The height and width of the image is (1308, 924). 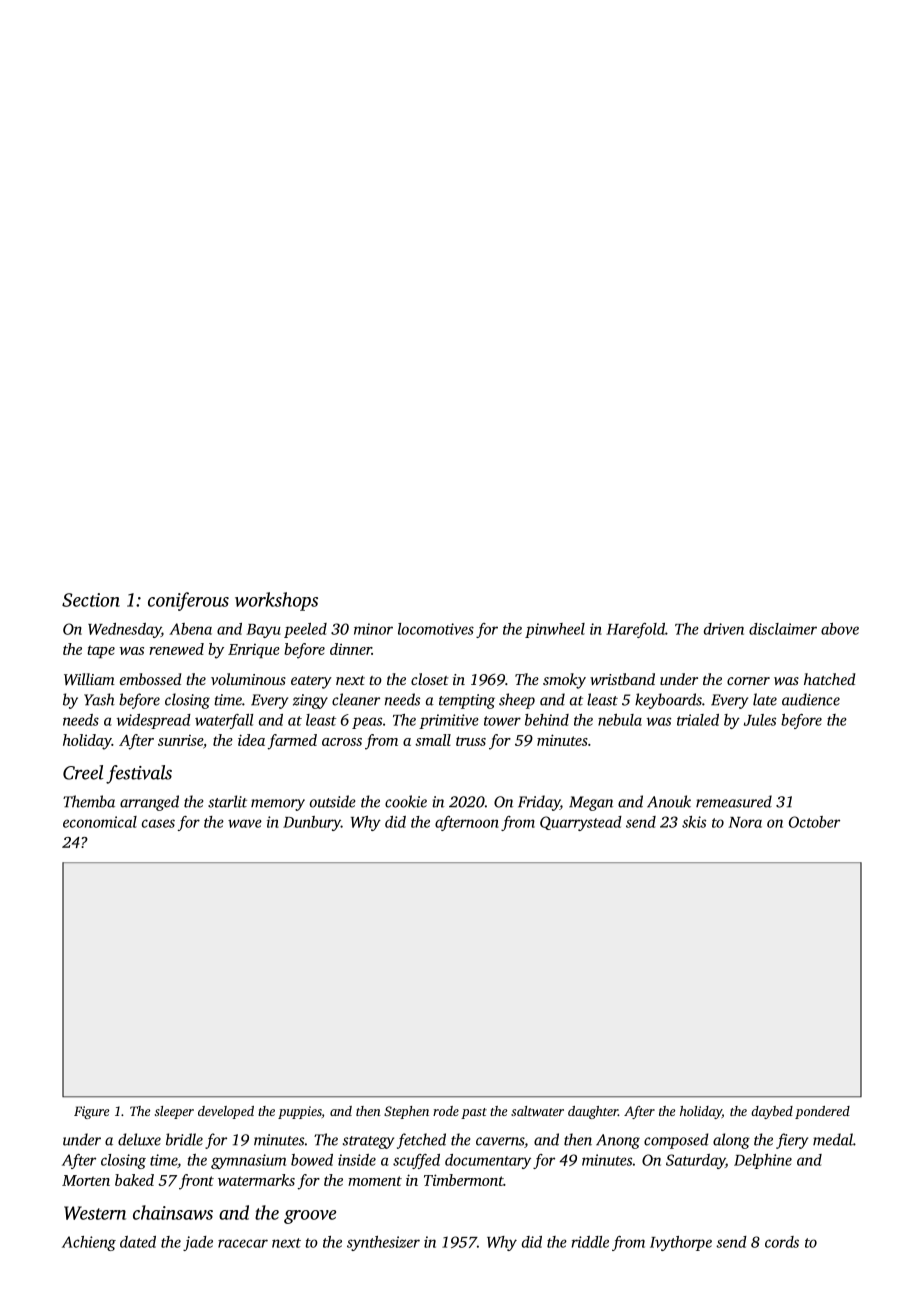 What do you see at coordinates (734, 801) in the image?
I see `remeasured` at bounding box center [734, 801].
